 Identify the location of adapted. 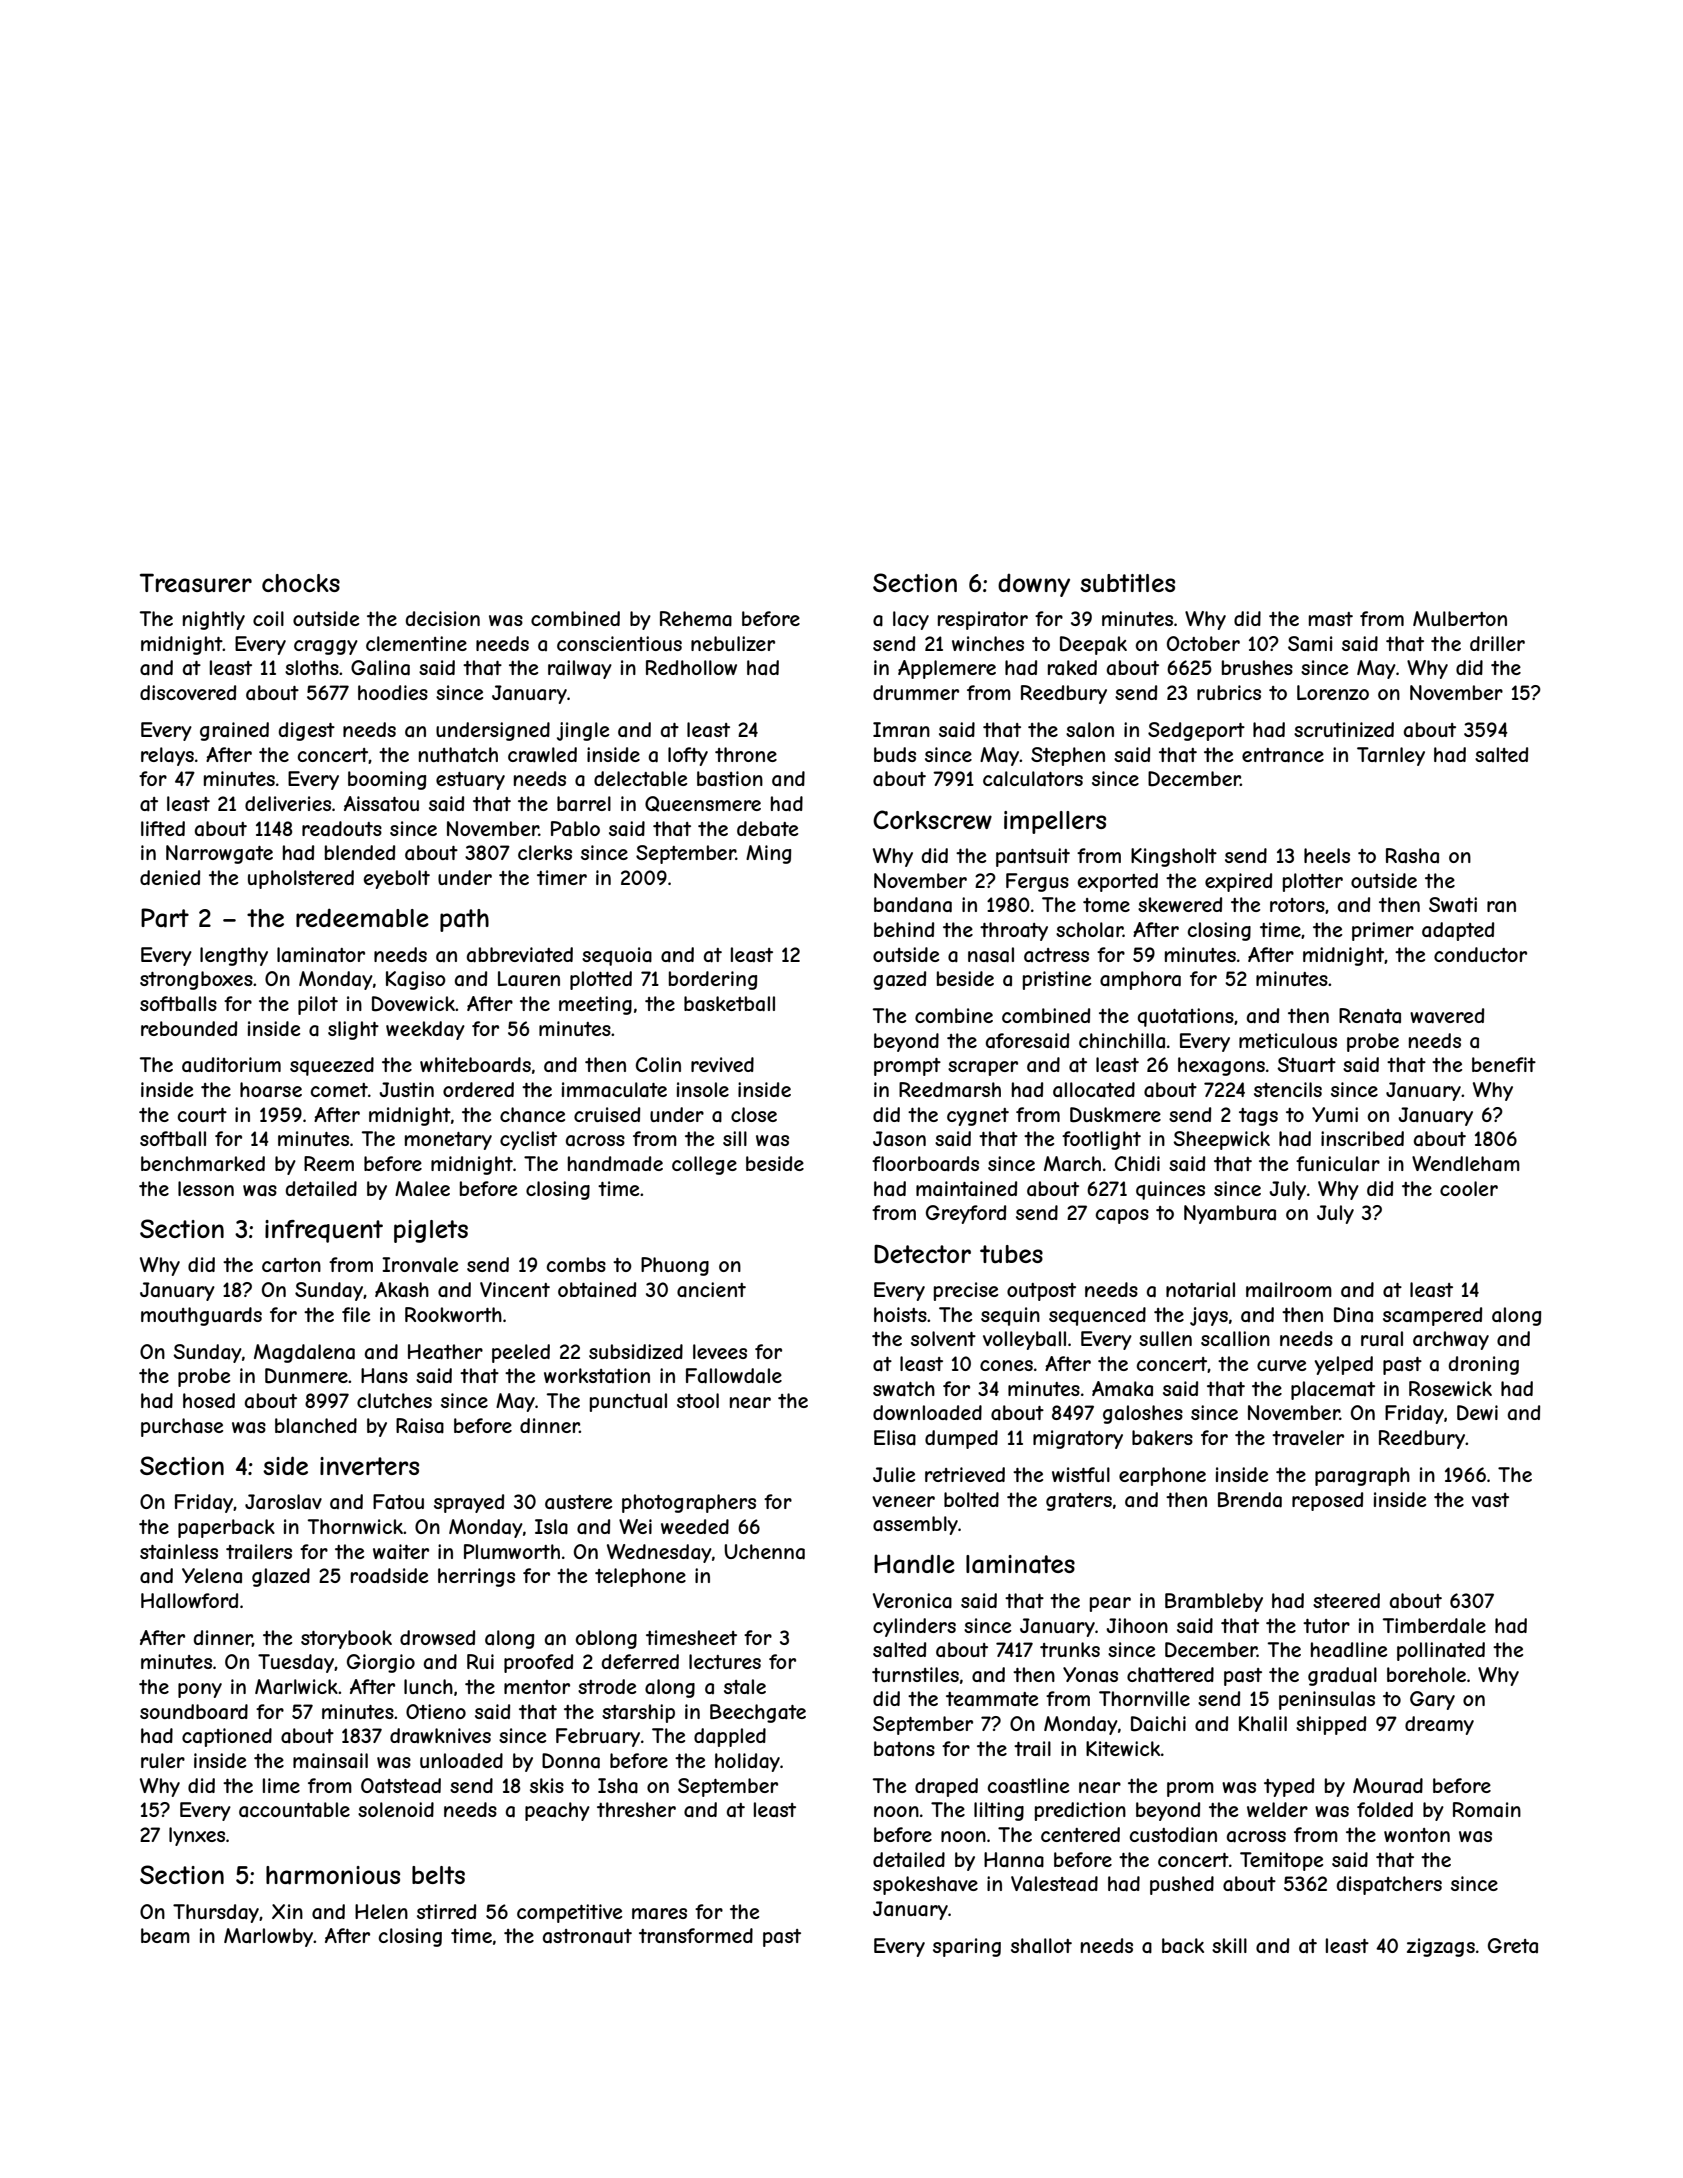
(1458, 931).
